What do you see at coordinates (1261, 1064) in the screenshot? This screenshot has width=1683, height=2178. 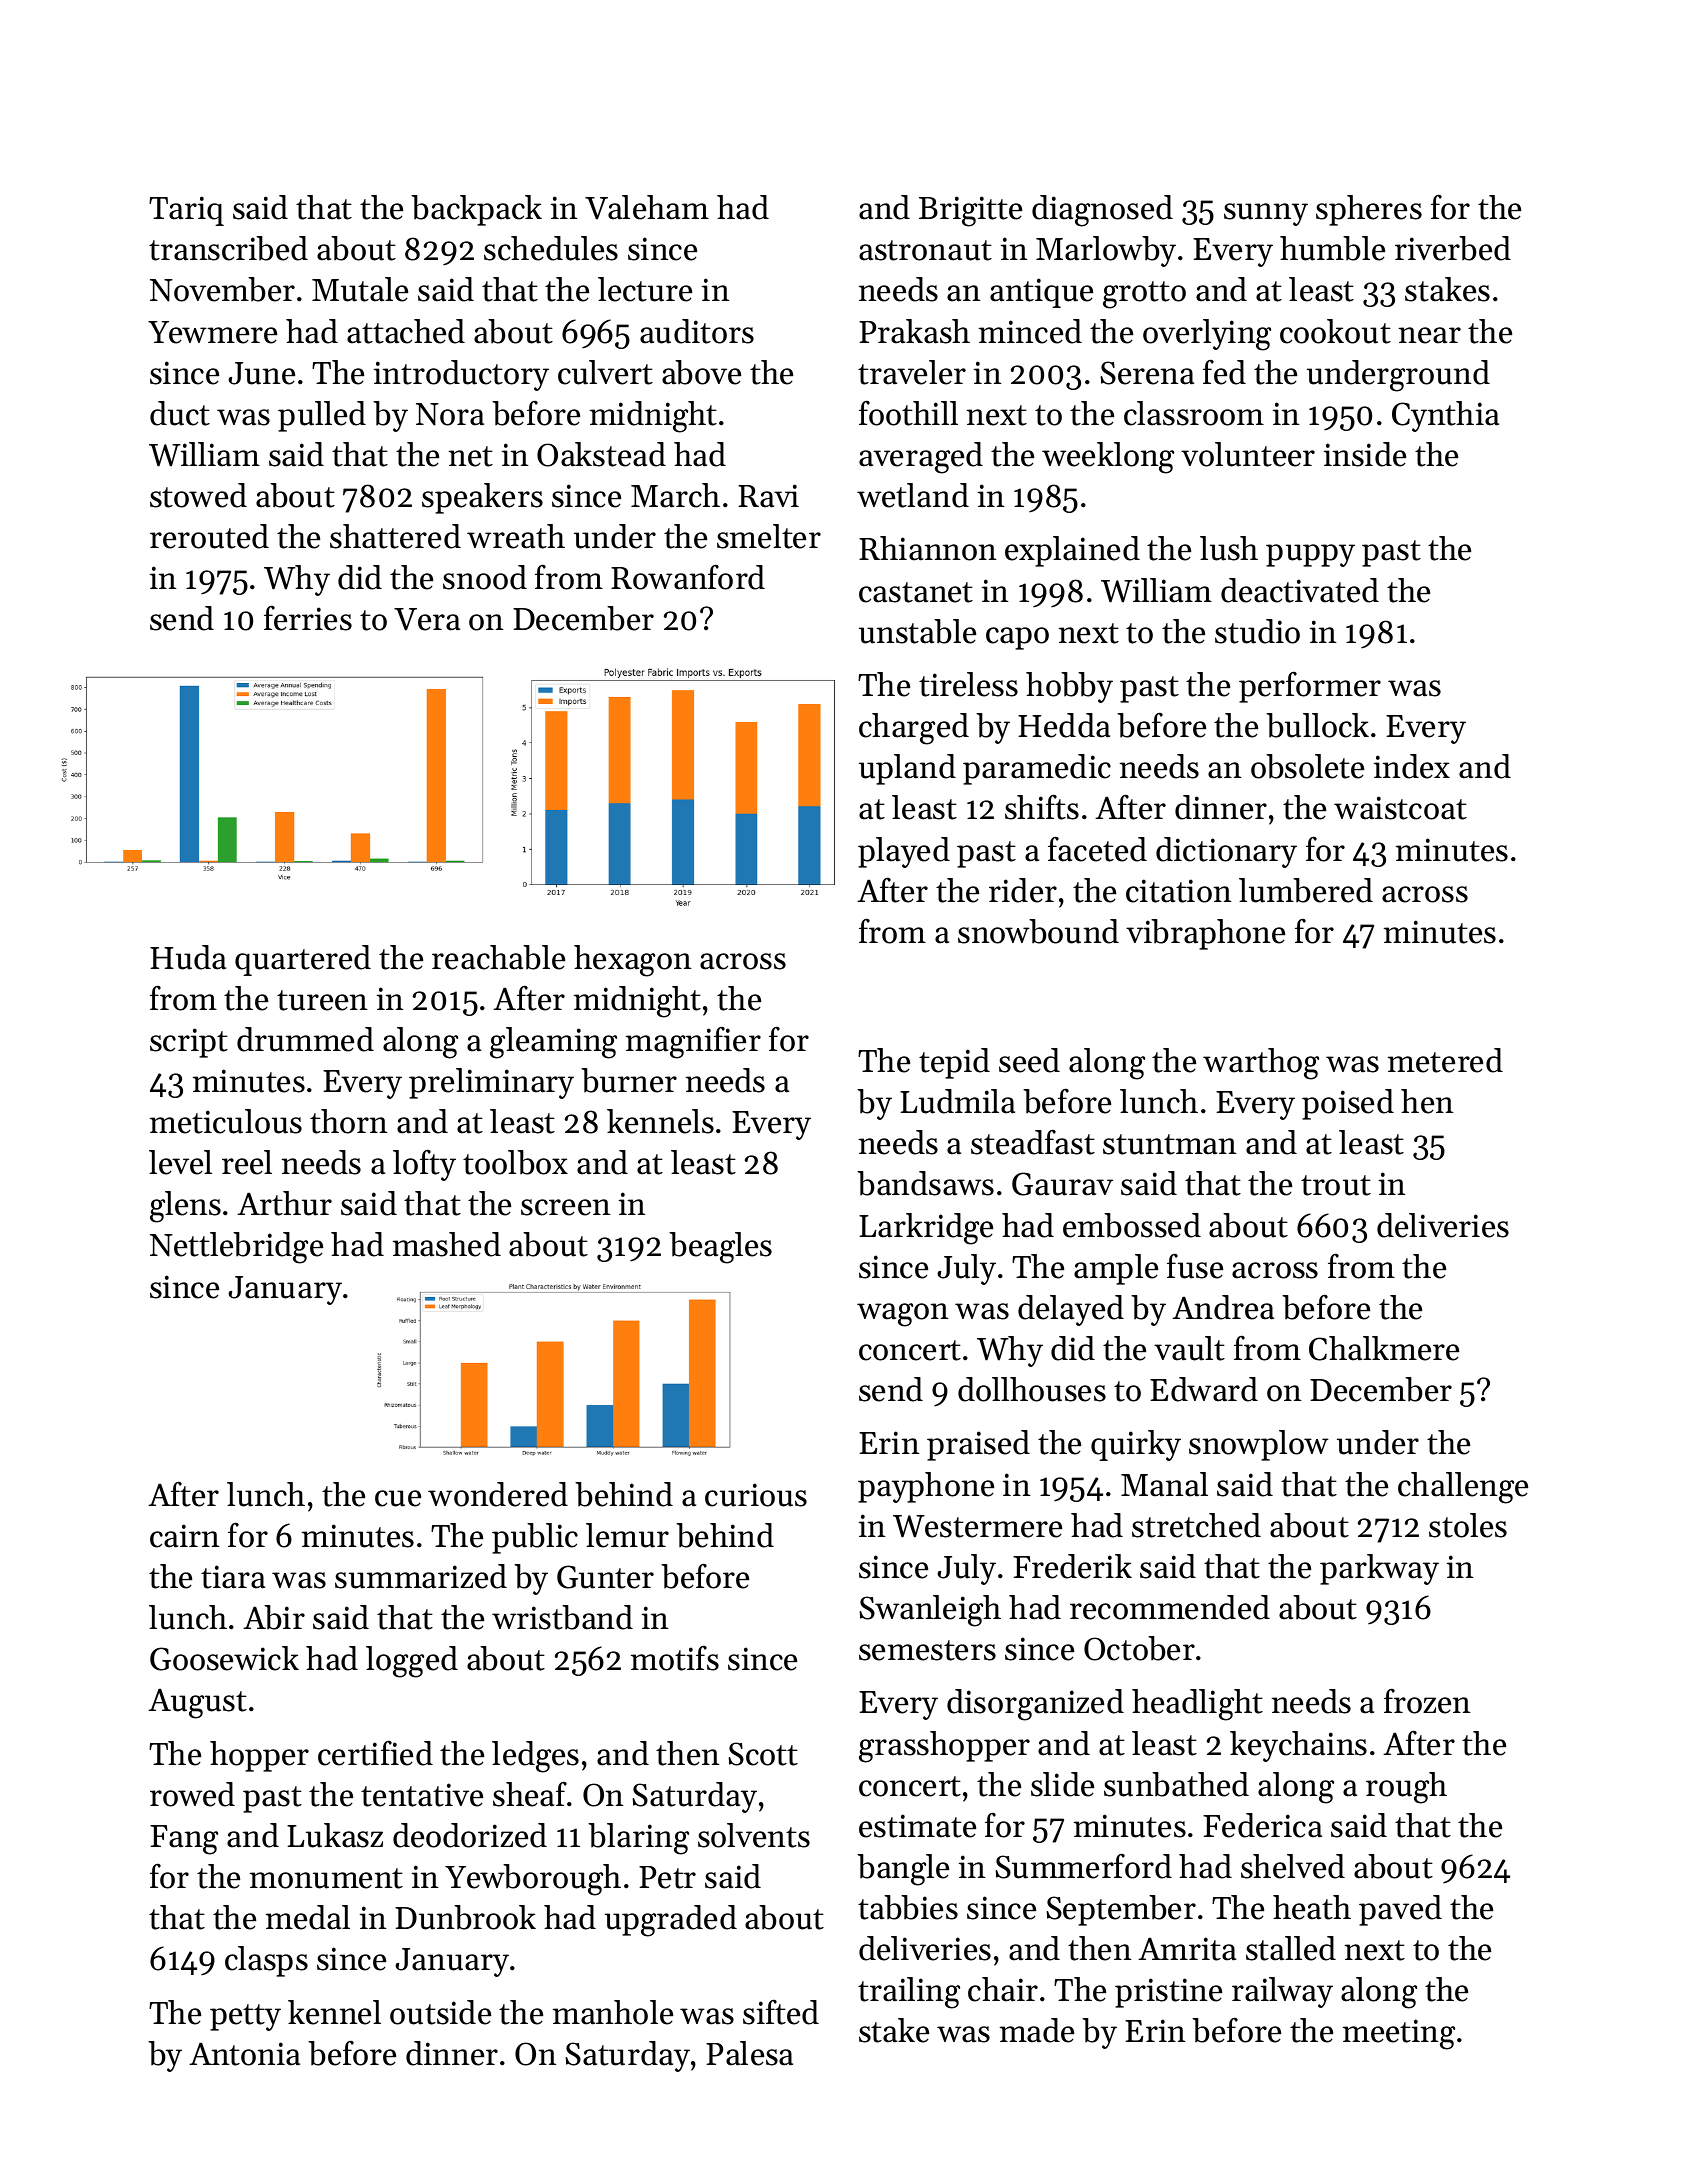 I see `warthog` at bounding box center [1261, 1064].
